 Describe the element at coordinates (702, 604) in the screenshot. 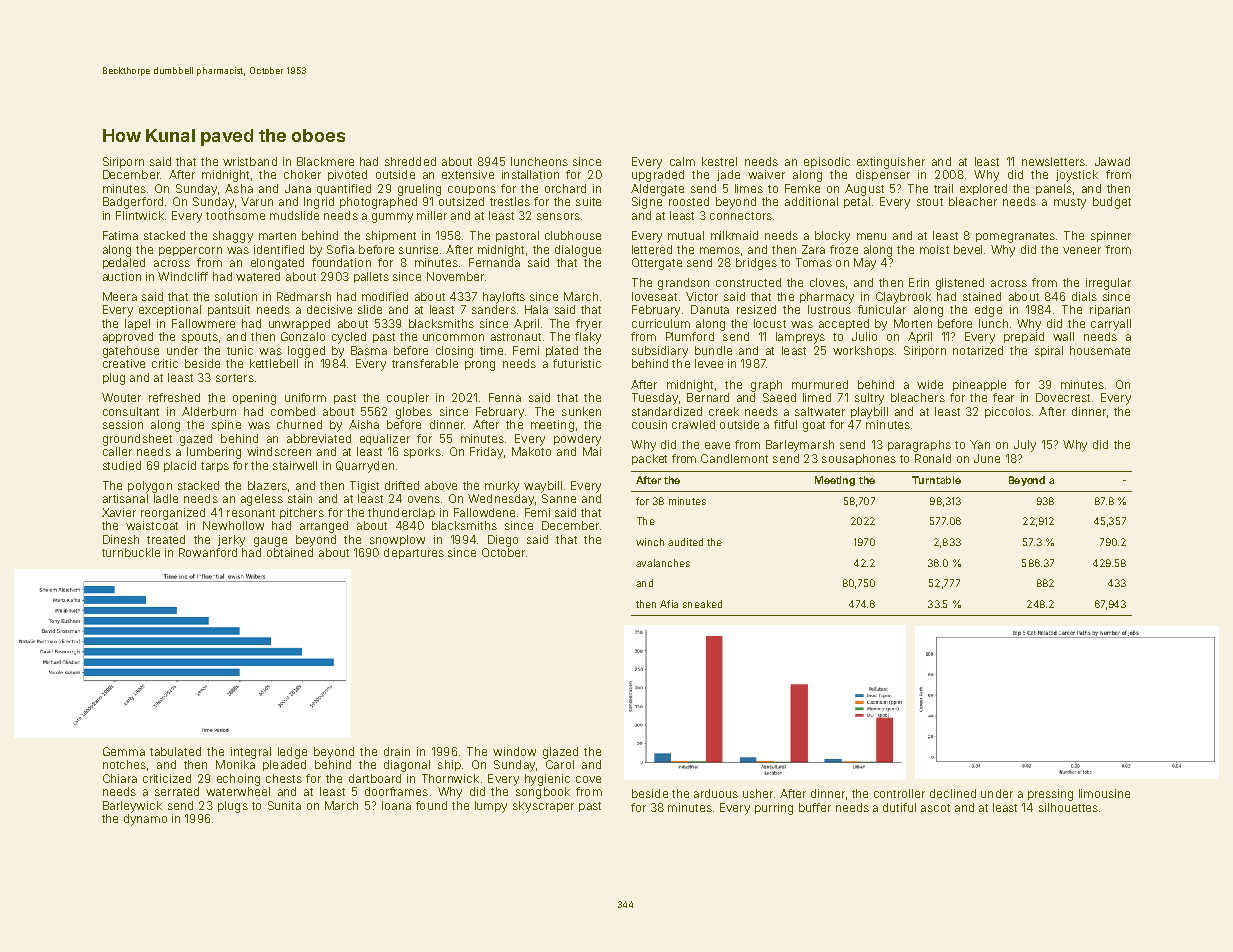

I see `sneaked` at that location.
